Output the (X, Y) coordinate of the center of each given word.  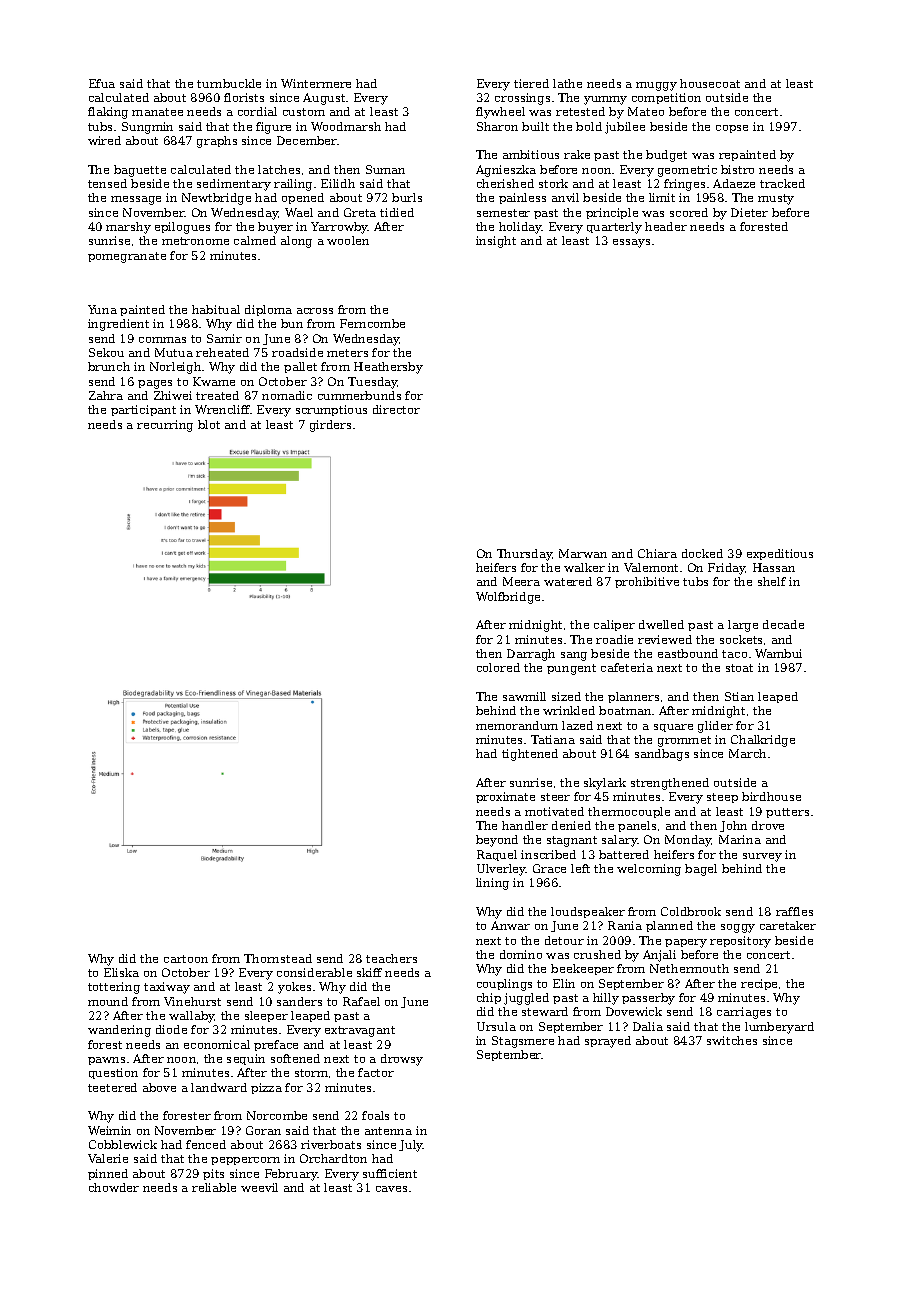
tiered (531, 83)
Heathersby (388, 368)
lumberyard (779, 1028)
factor (376, 1072)
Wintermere (316, 83)
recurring (165, 426)
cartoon (186, 959)
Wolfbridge (508, 598)
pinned (108, 1174)
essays (631, 243)
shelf (772, 581)
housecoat (710, 83)
